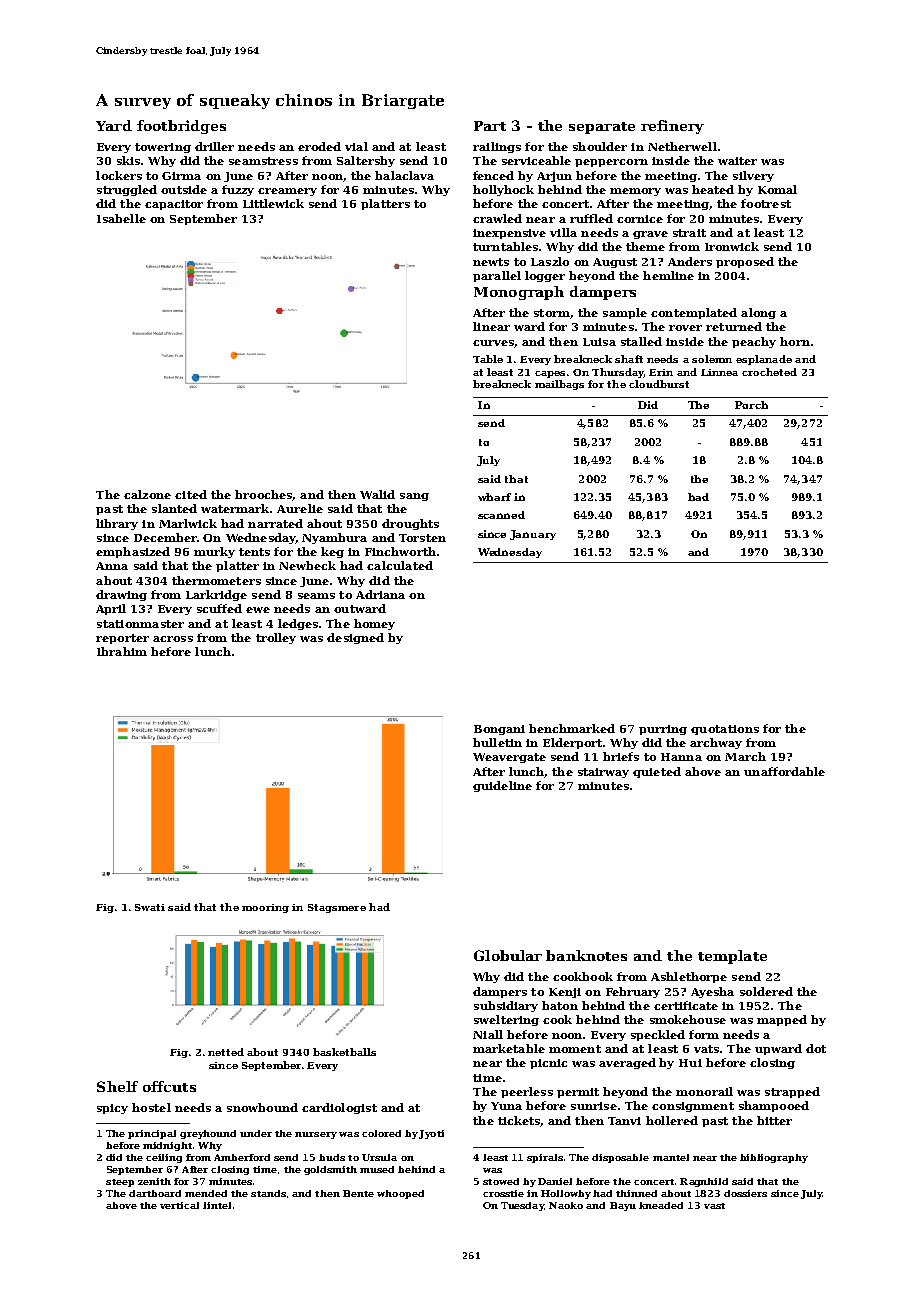 Image resolution: width=924 pixels, height=1308 pixels. Describe the element at coordinates (191, 494) in the screenshot. I see `cited` at that location.
